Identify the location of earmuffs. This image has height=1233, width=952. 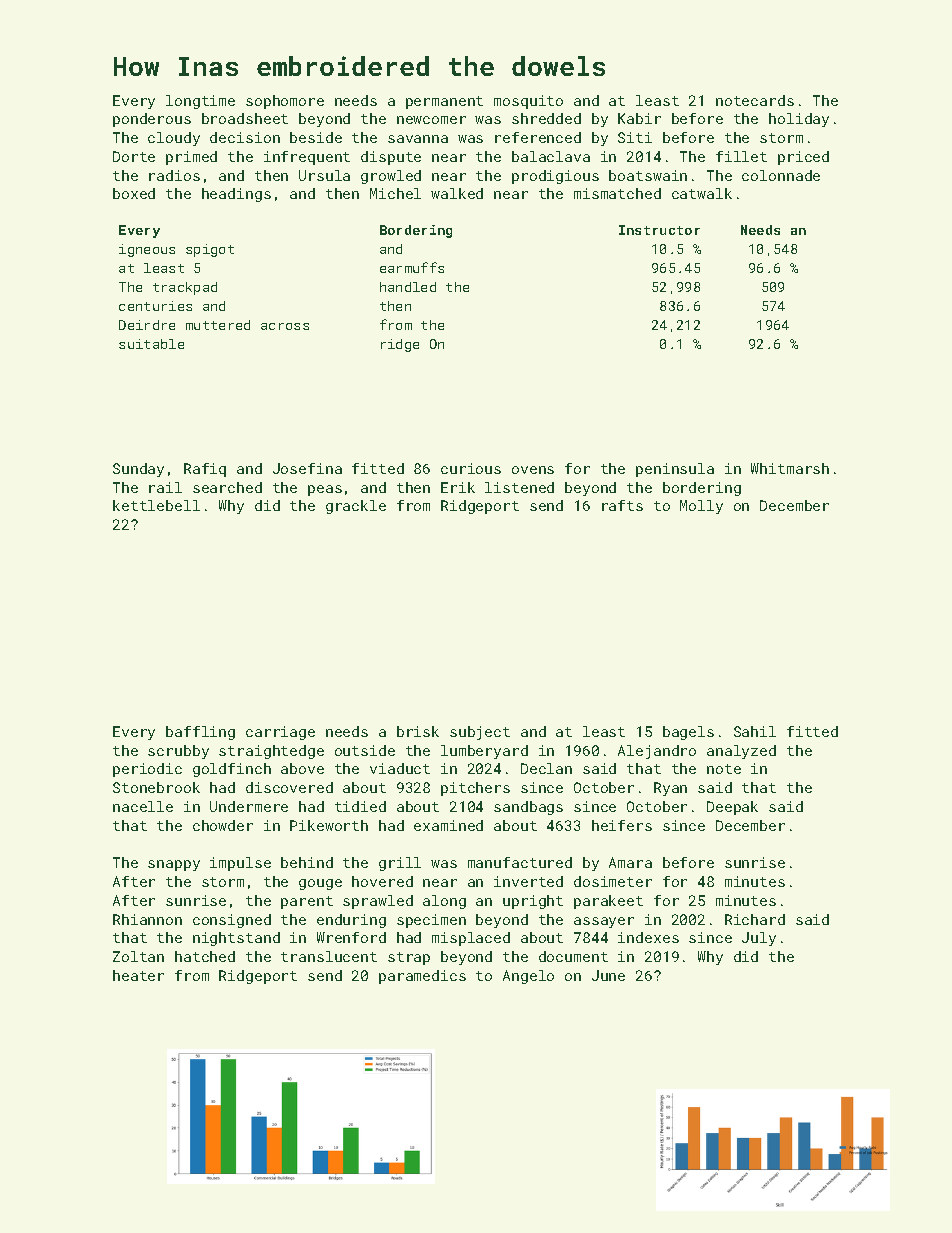
(412, 267).
